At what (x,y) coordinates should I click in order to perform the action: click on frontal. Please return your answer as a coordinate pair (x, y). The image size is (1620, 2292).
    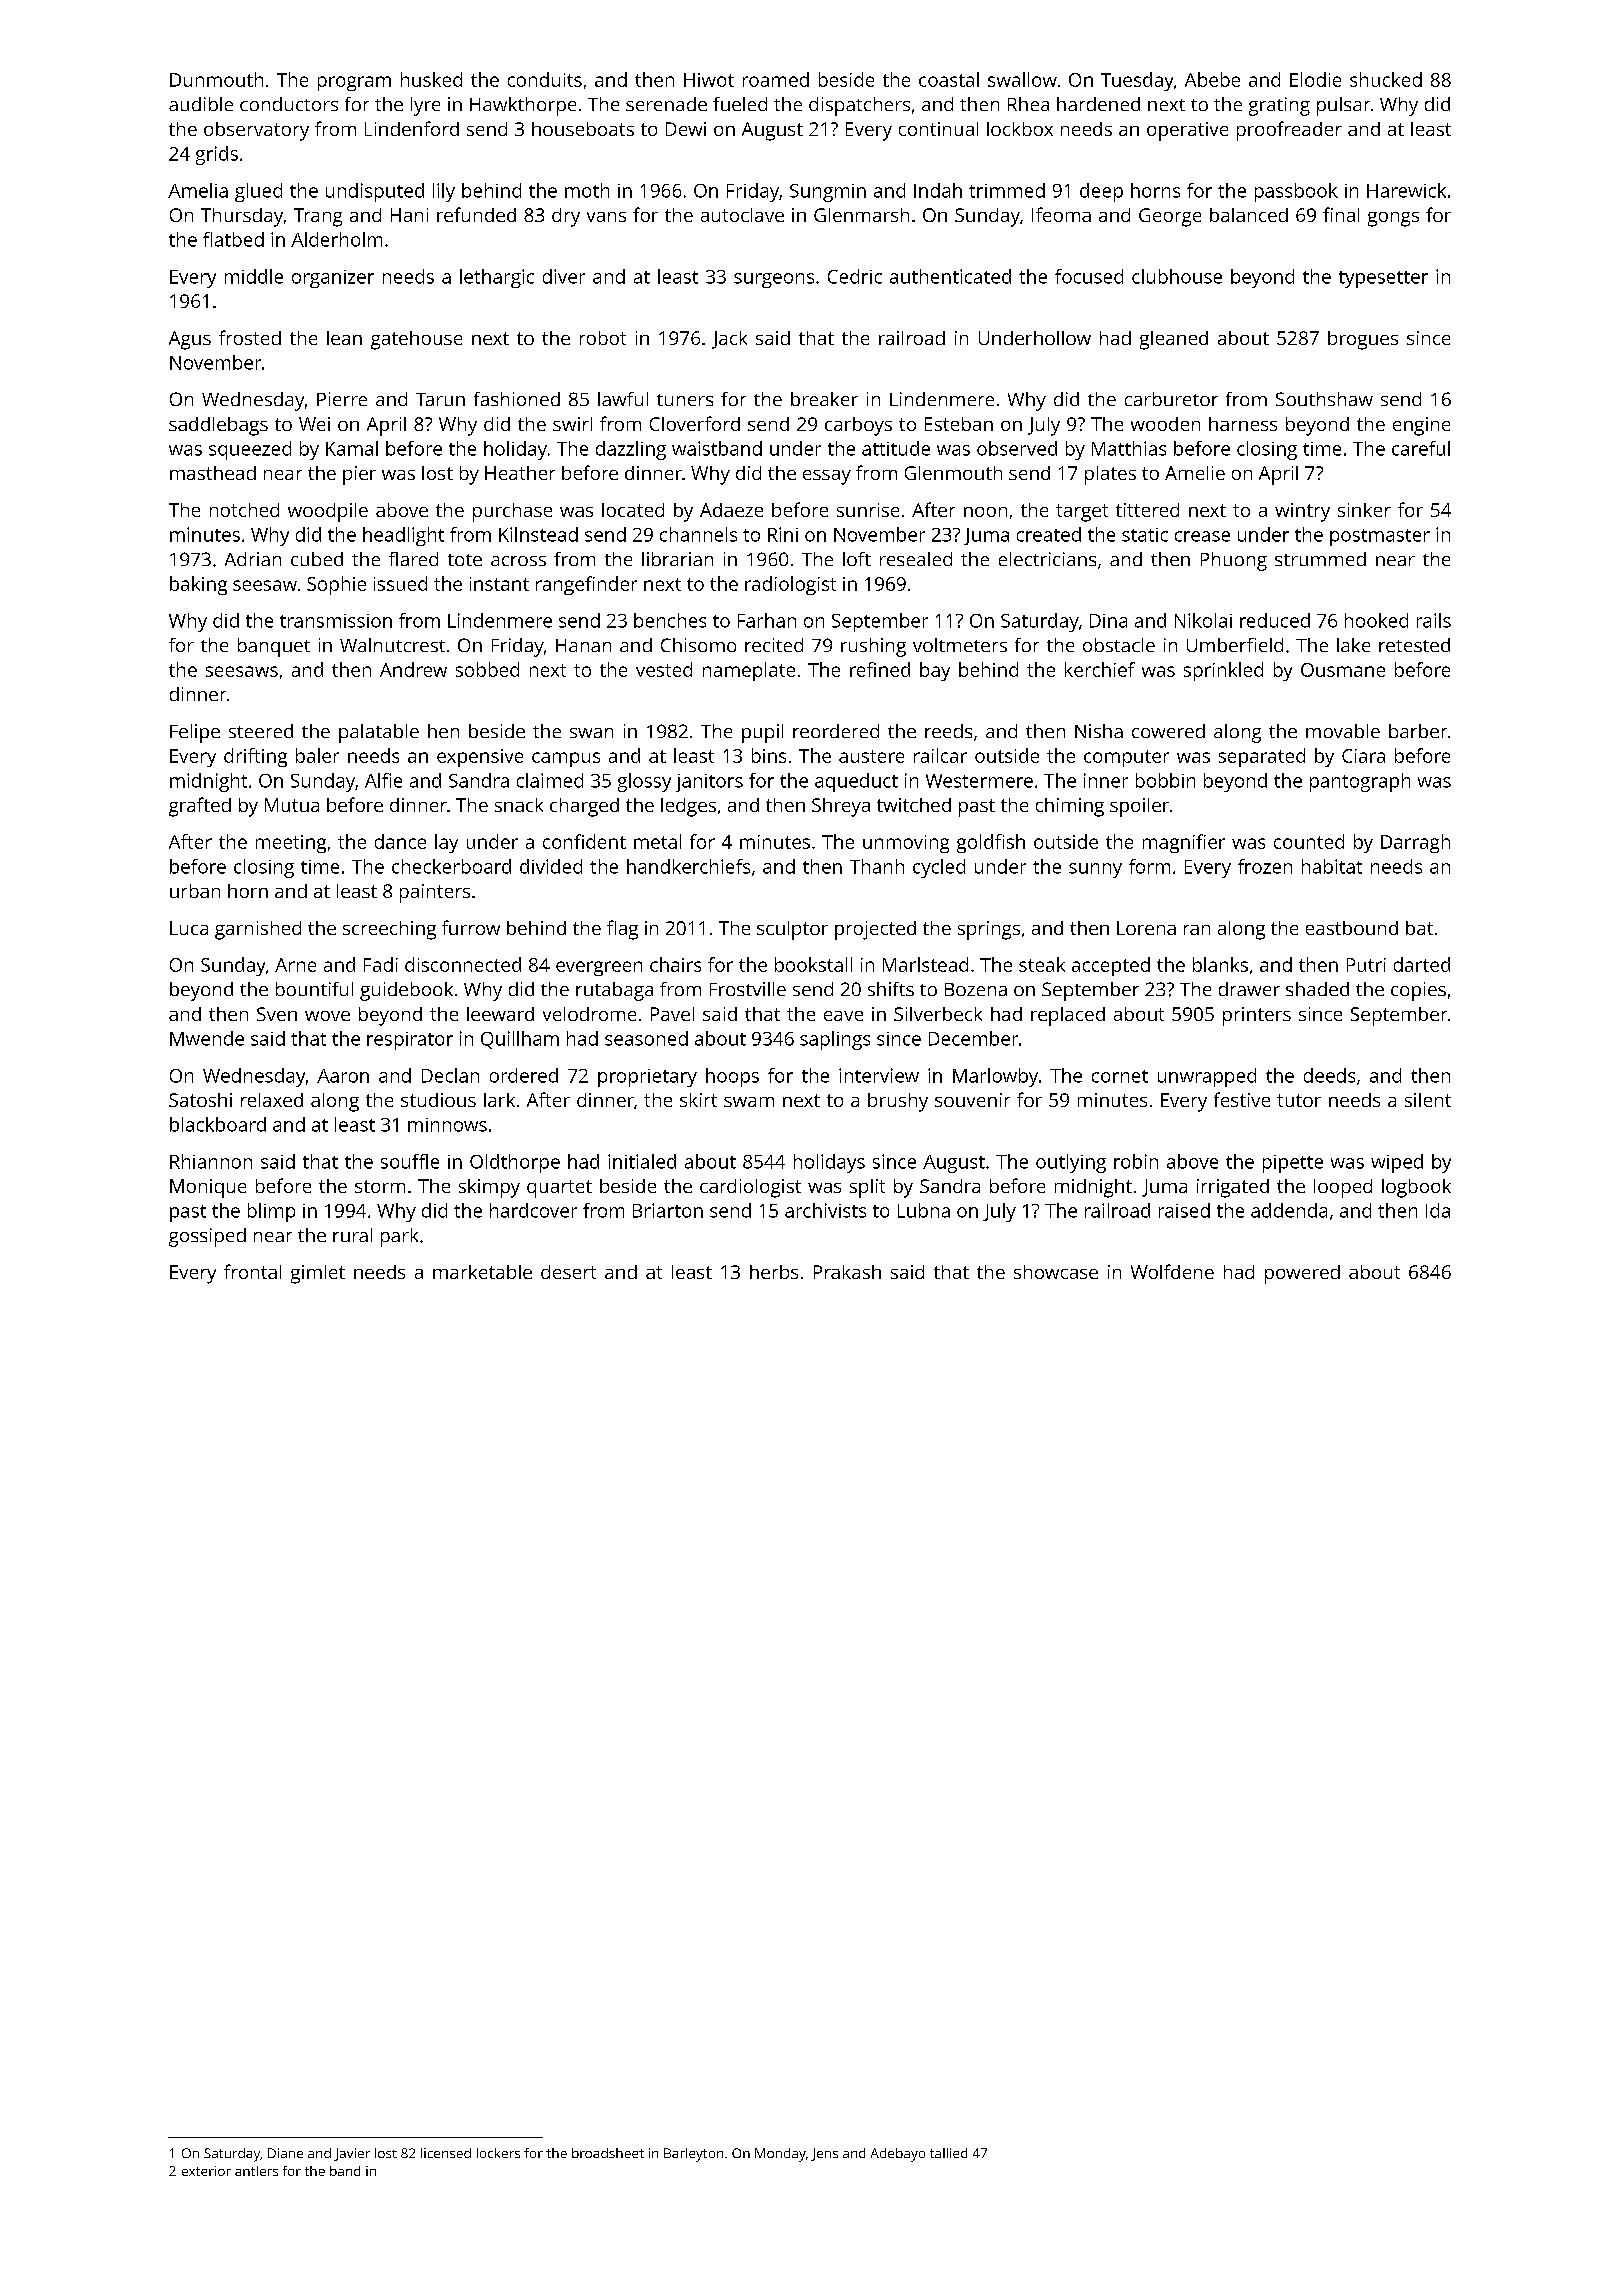
    Looking at the image, I should click on (252, 1271).
